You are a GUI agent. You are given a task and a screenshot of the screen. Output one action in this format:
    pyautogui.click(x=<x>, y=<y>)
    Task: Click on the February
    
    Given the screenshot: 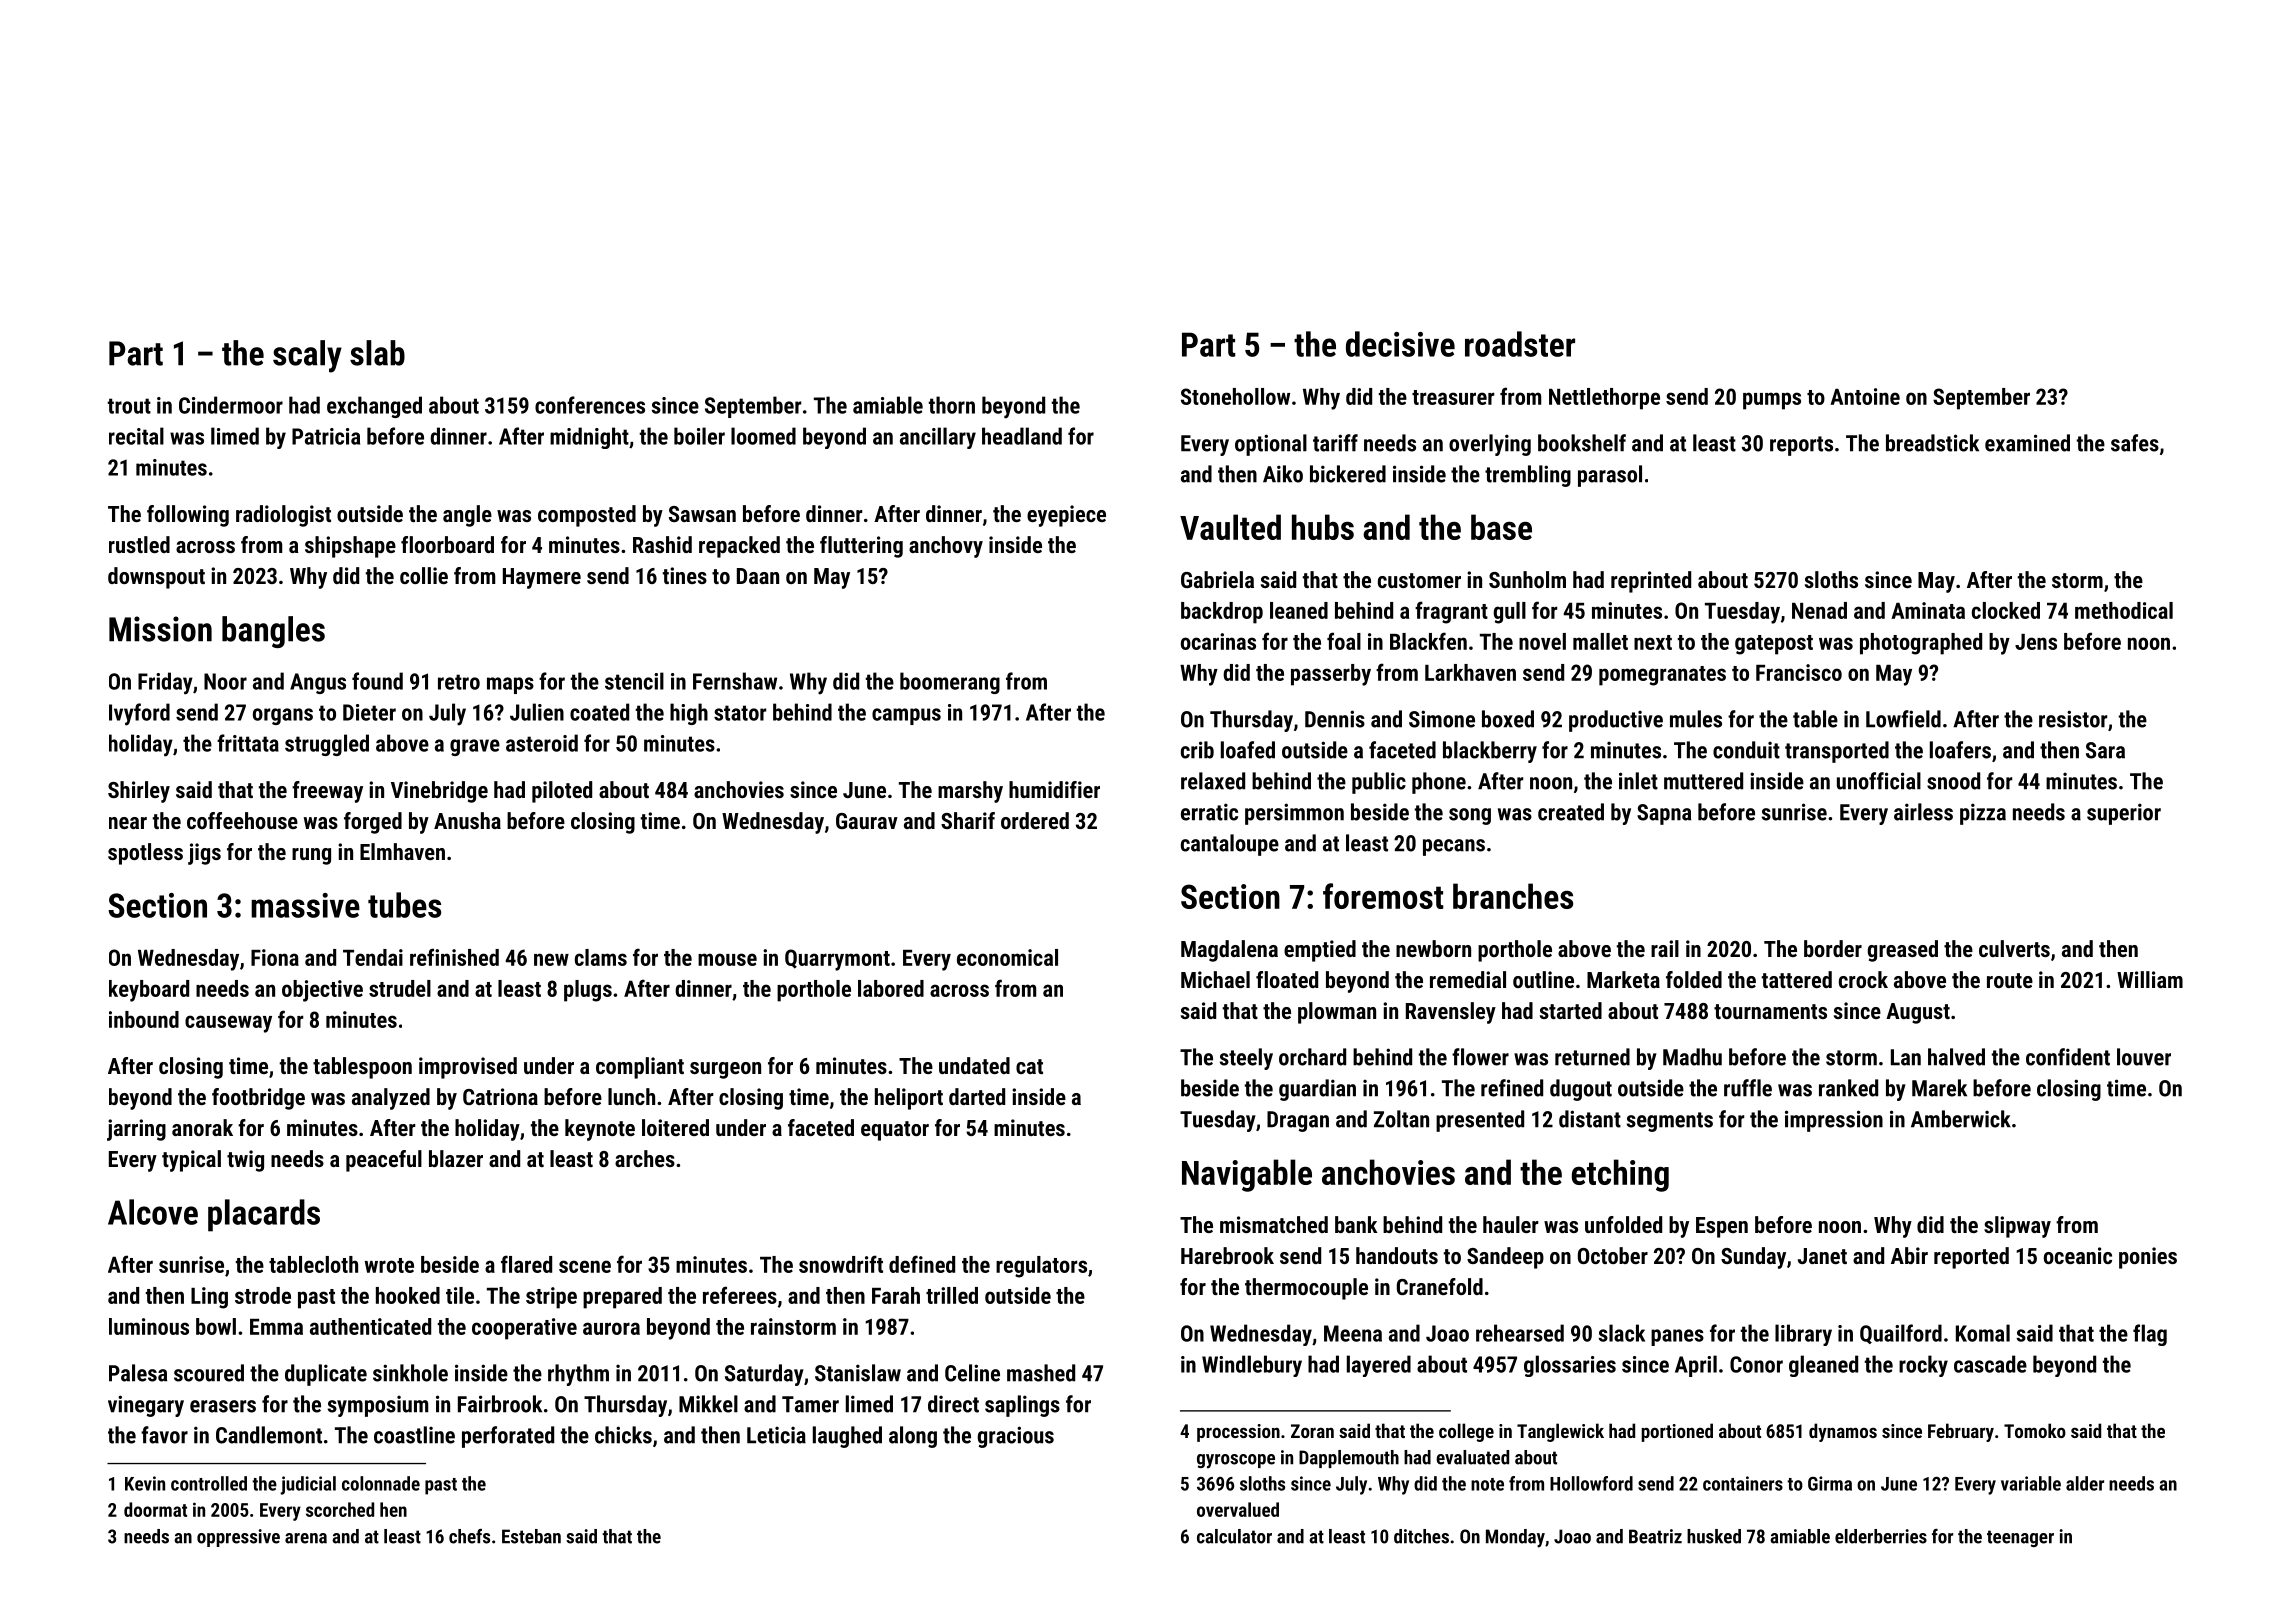 What is the action you would take?
    pyautogui.click(x=1961, y=1432)
